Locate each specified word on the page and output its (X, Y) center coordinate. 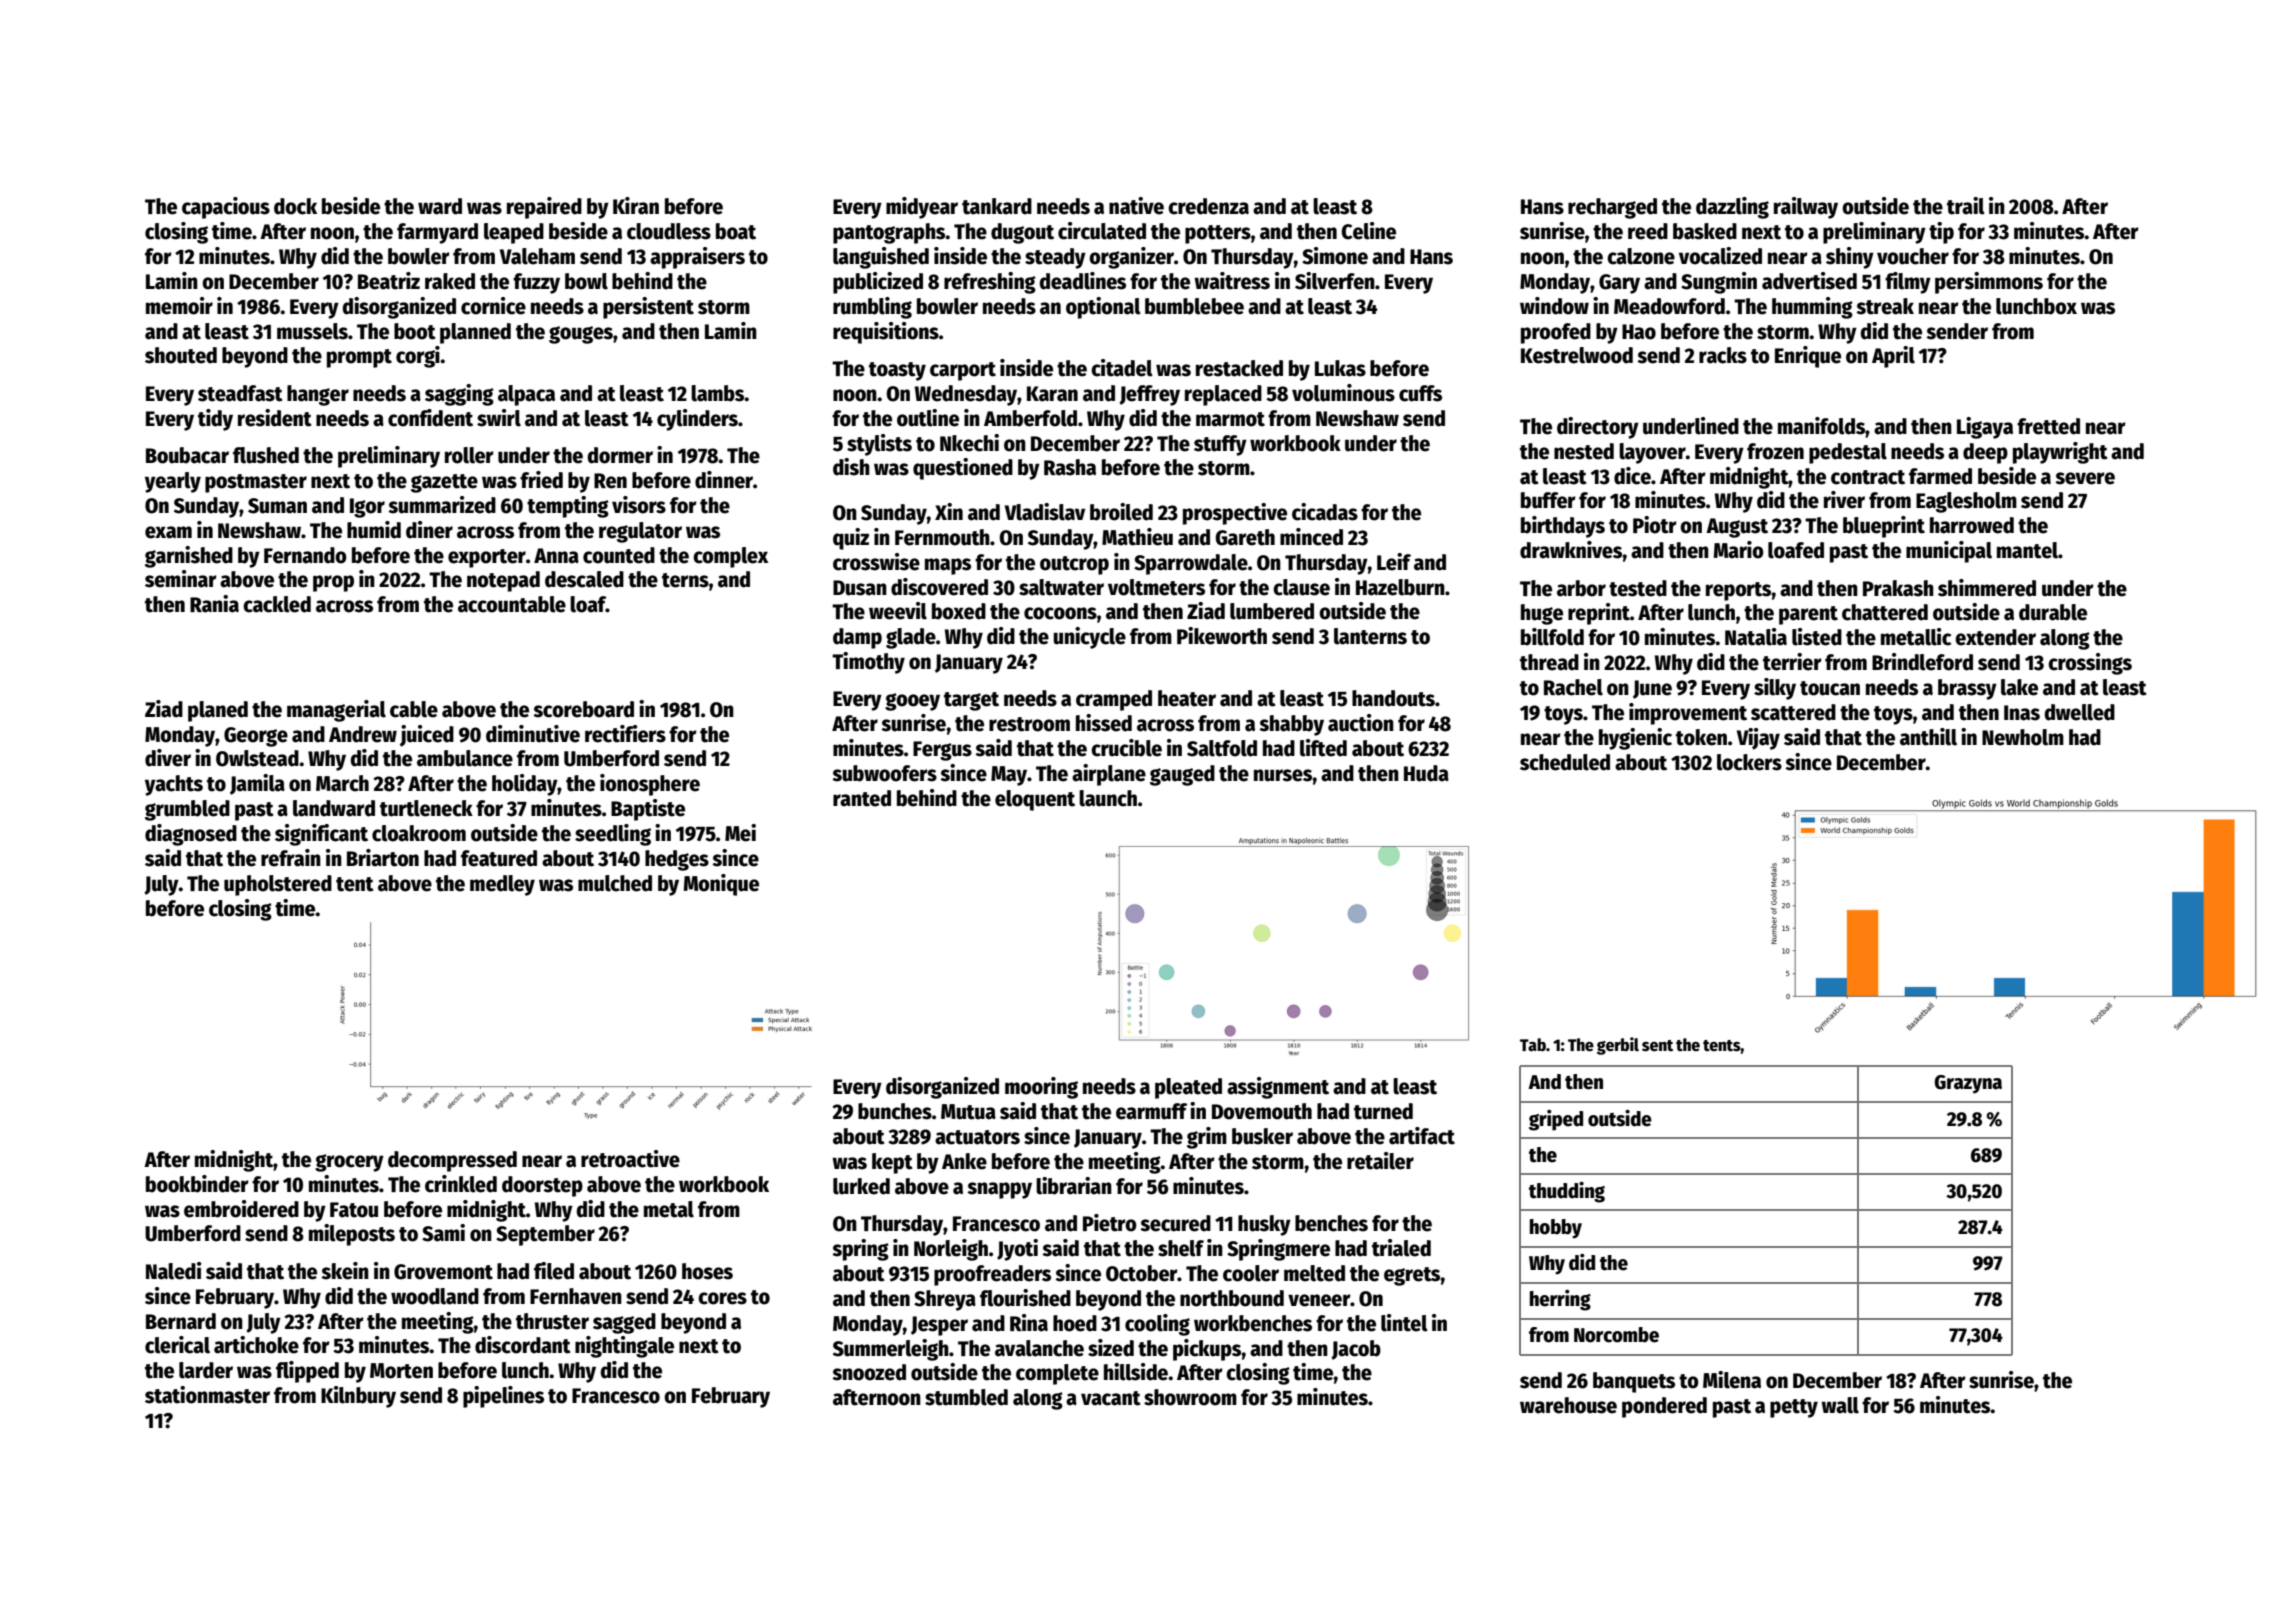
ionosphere (650, 785)
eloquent (1035, 800)
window (1554, 306)
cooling (1157, 1325)
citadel (1122, 368)
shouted (181, 355)
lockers (1749, 762)
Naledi (173, 1271)
